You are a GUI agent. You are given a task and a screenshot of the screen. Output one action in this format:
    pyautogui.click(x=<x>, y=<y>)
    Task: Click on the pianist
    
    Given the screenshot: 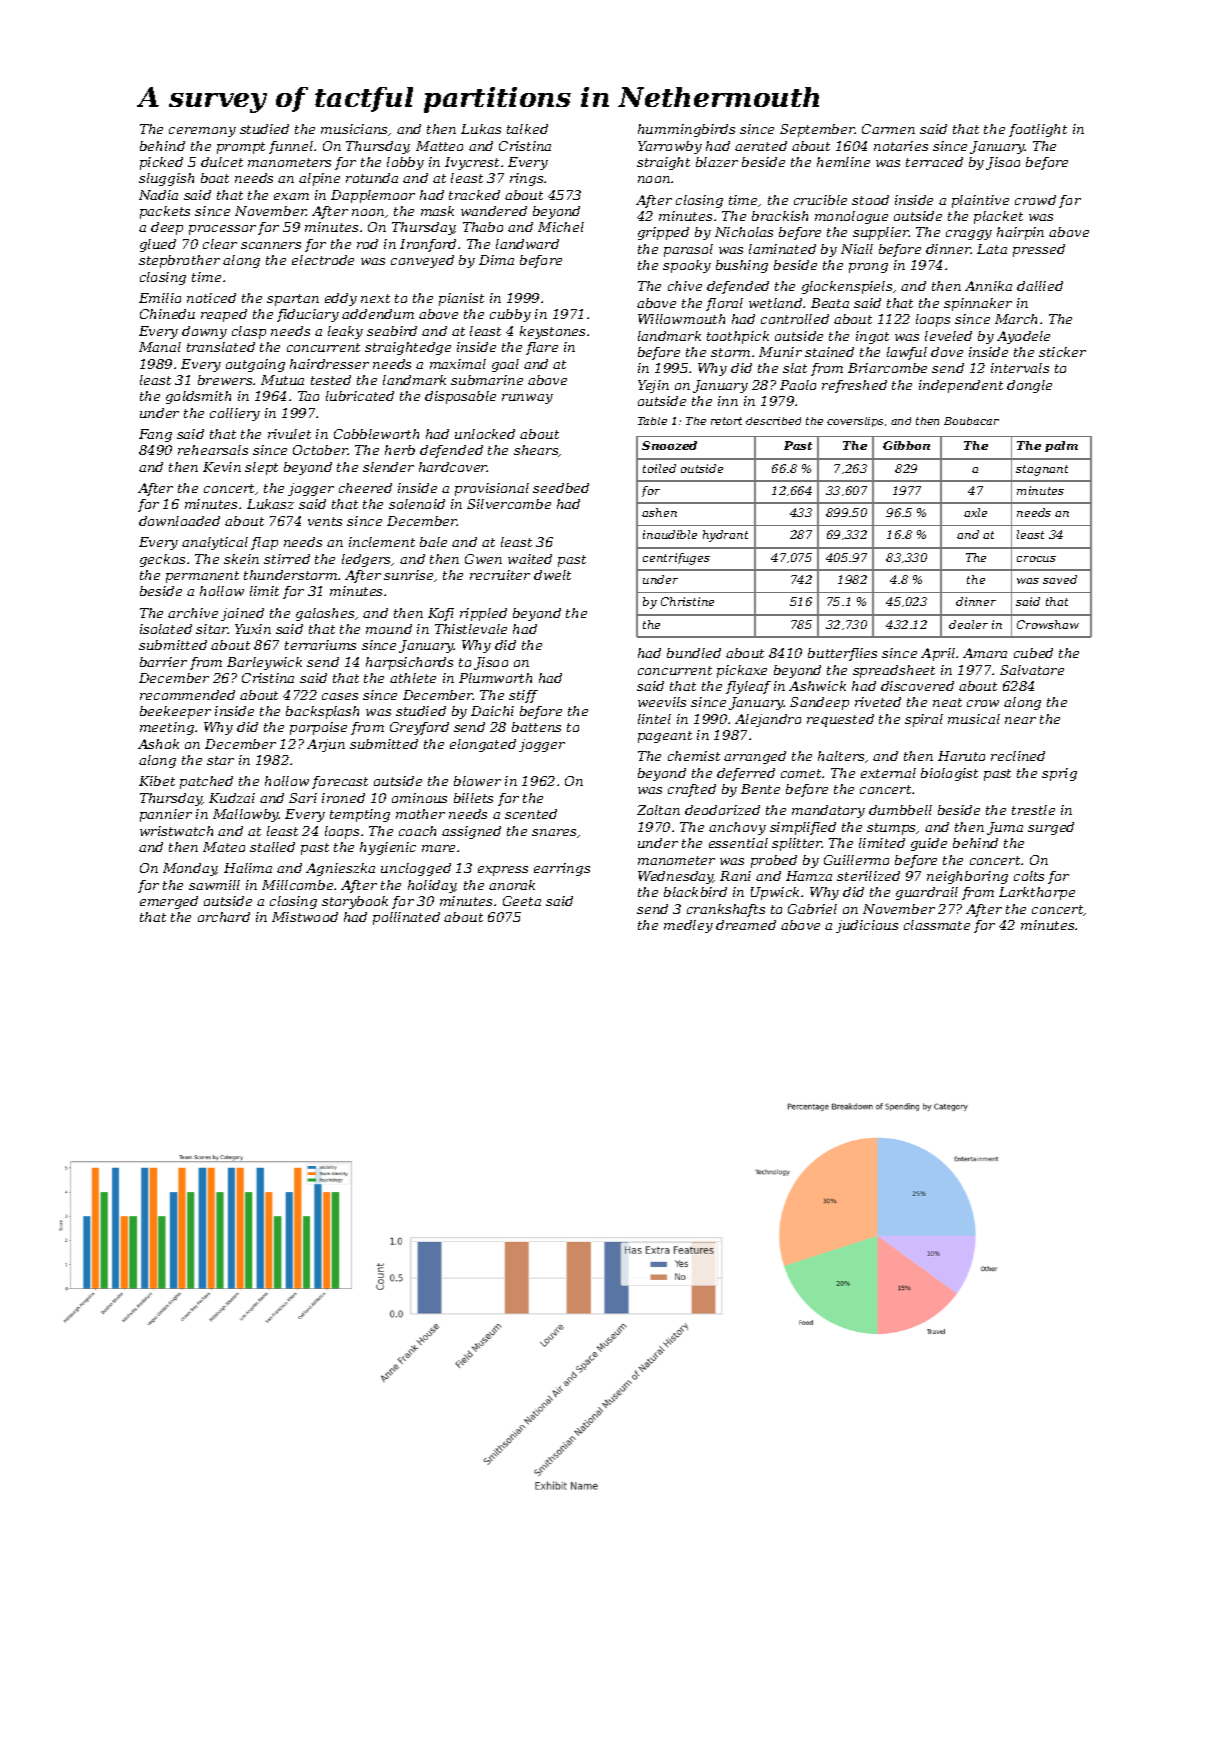 What is the action you would take?
    pyautogui.click(x=461, y=299)
